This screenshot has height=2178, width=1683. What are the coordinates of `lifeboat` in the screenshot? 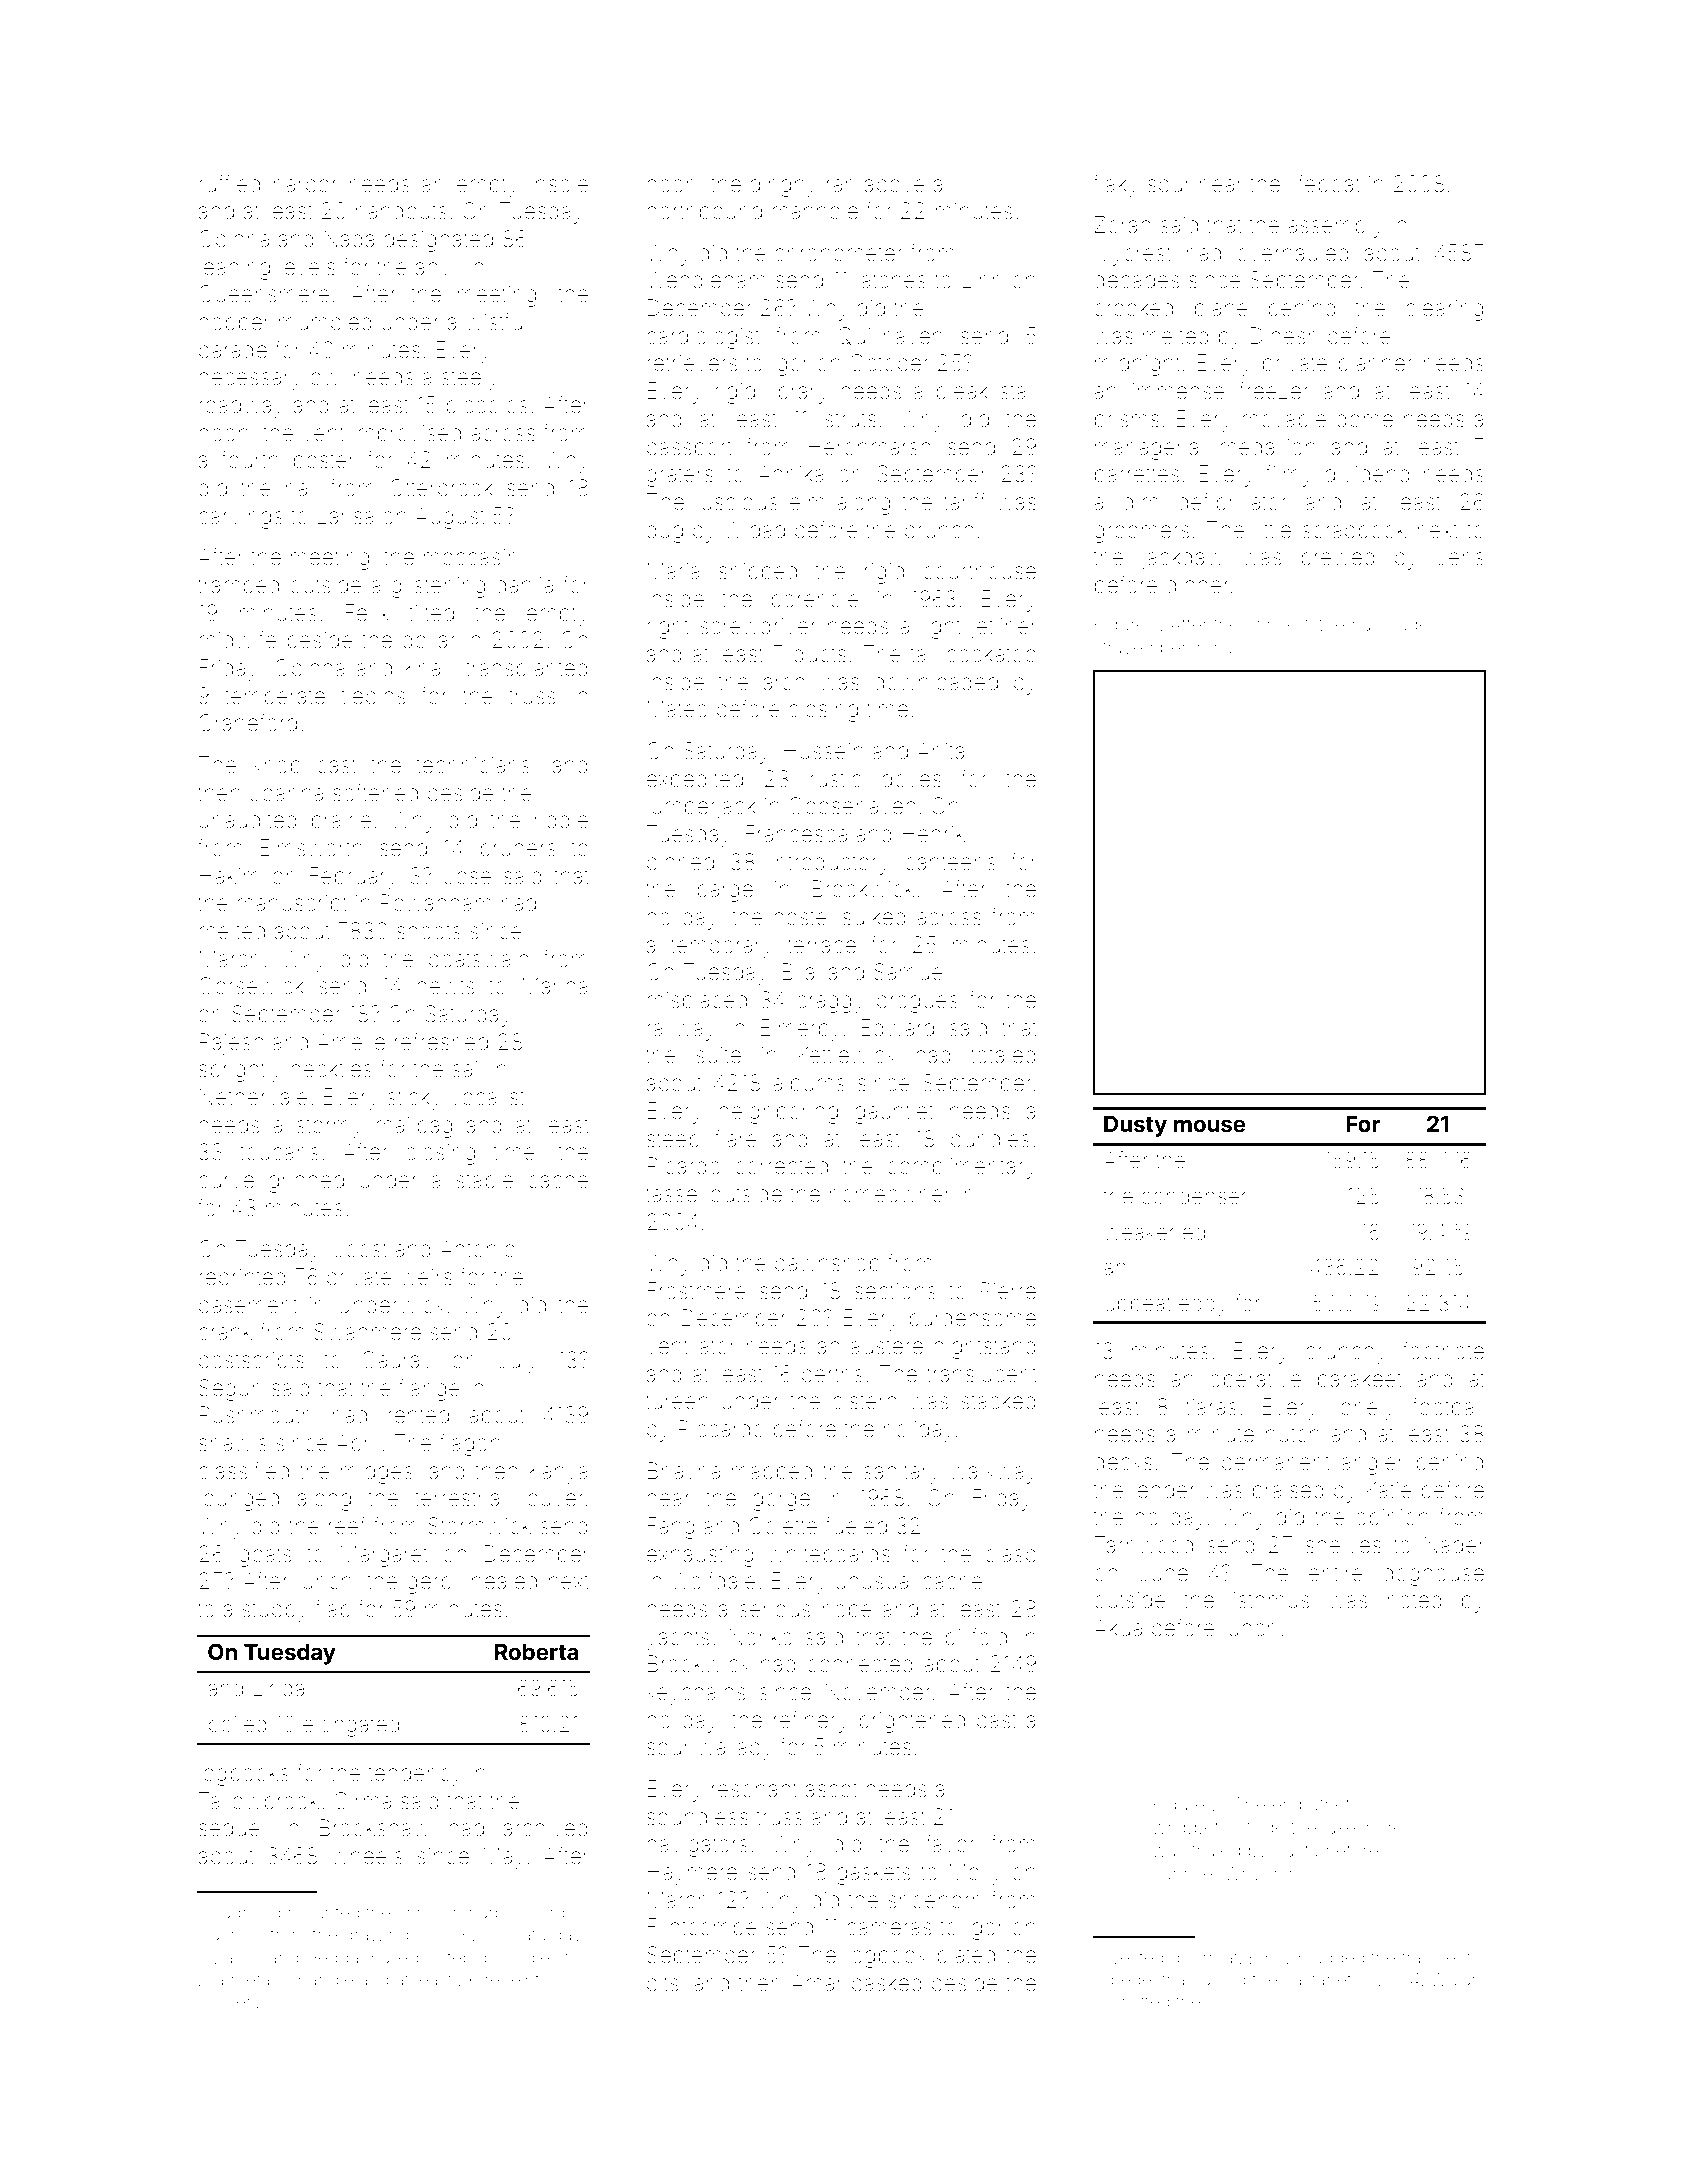 It's located at (1325, 184).
